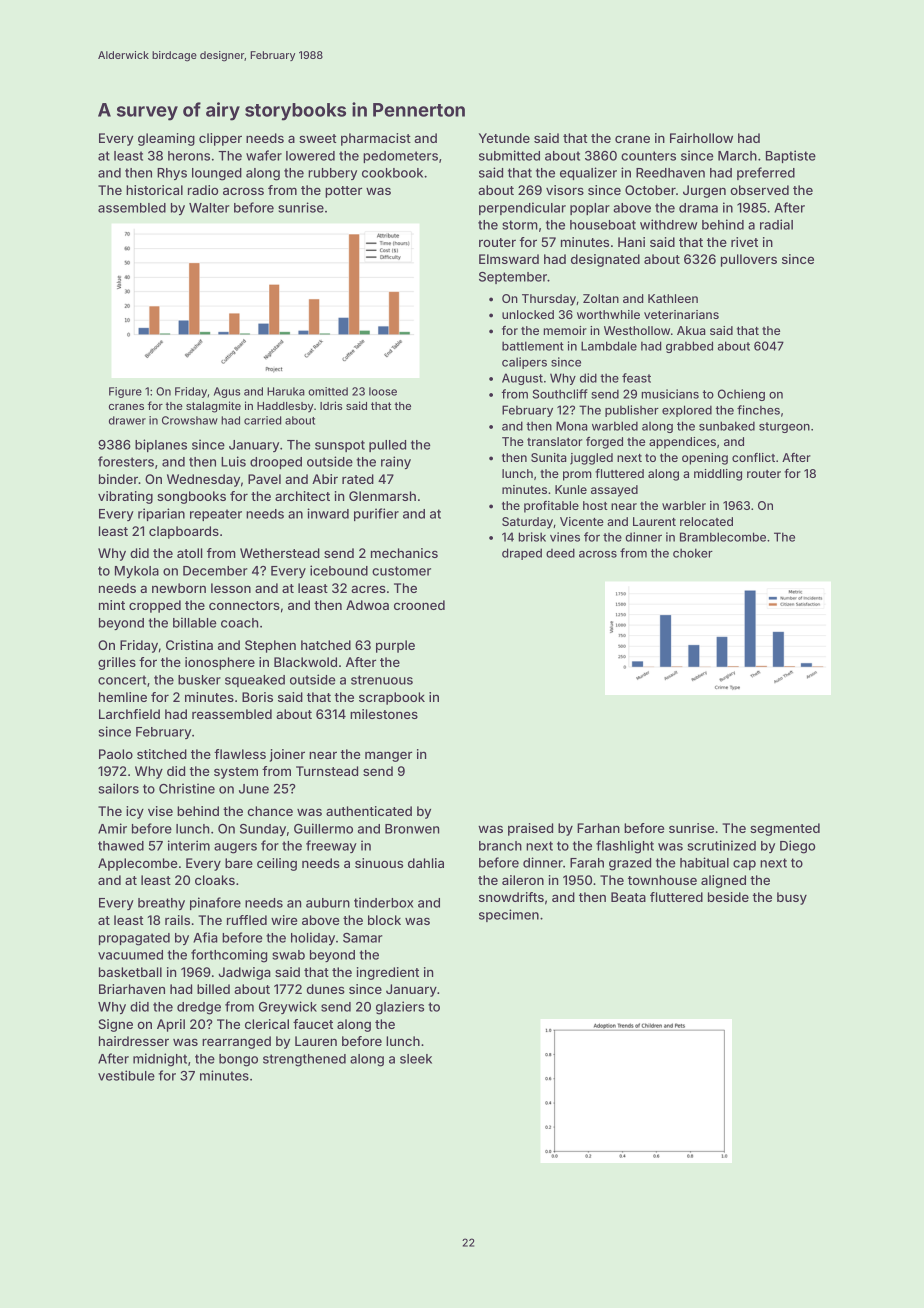 The image size is (924, 1308). I want to click on snowdrifts, so click(511, 897).
